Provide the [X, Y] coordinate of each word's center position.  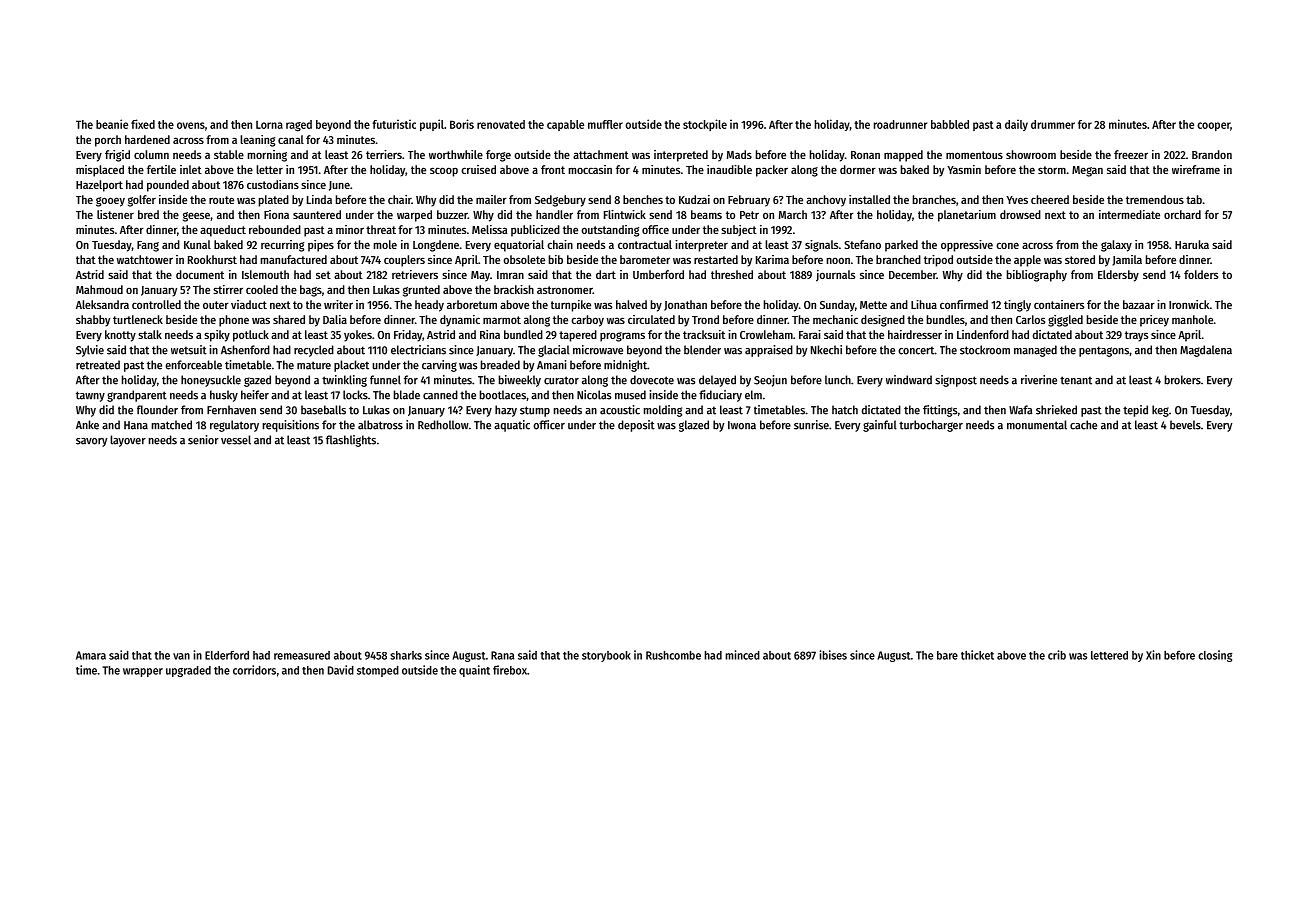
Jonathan [685, 305]
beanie [112, 124]
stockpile [705, 125]
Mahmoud [99, 289]
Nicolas [594, 395]
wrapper [143, 672]
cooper [1213, 126]
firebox [510, 670]
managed [1035, 351]
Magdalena [1206, 351]
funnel [385, 380]
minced [743, 655]
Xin [1153, 655]
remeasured [302, 655]
